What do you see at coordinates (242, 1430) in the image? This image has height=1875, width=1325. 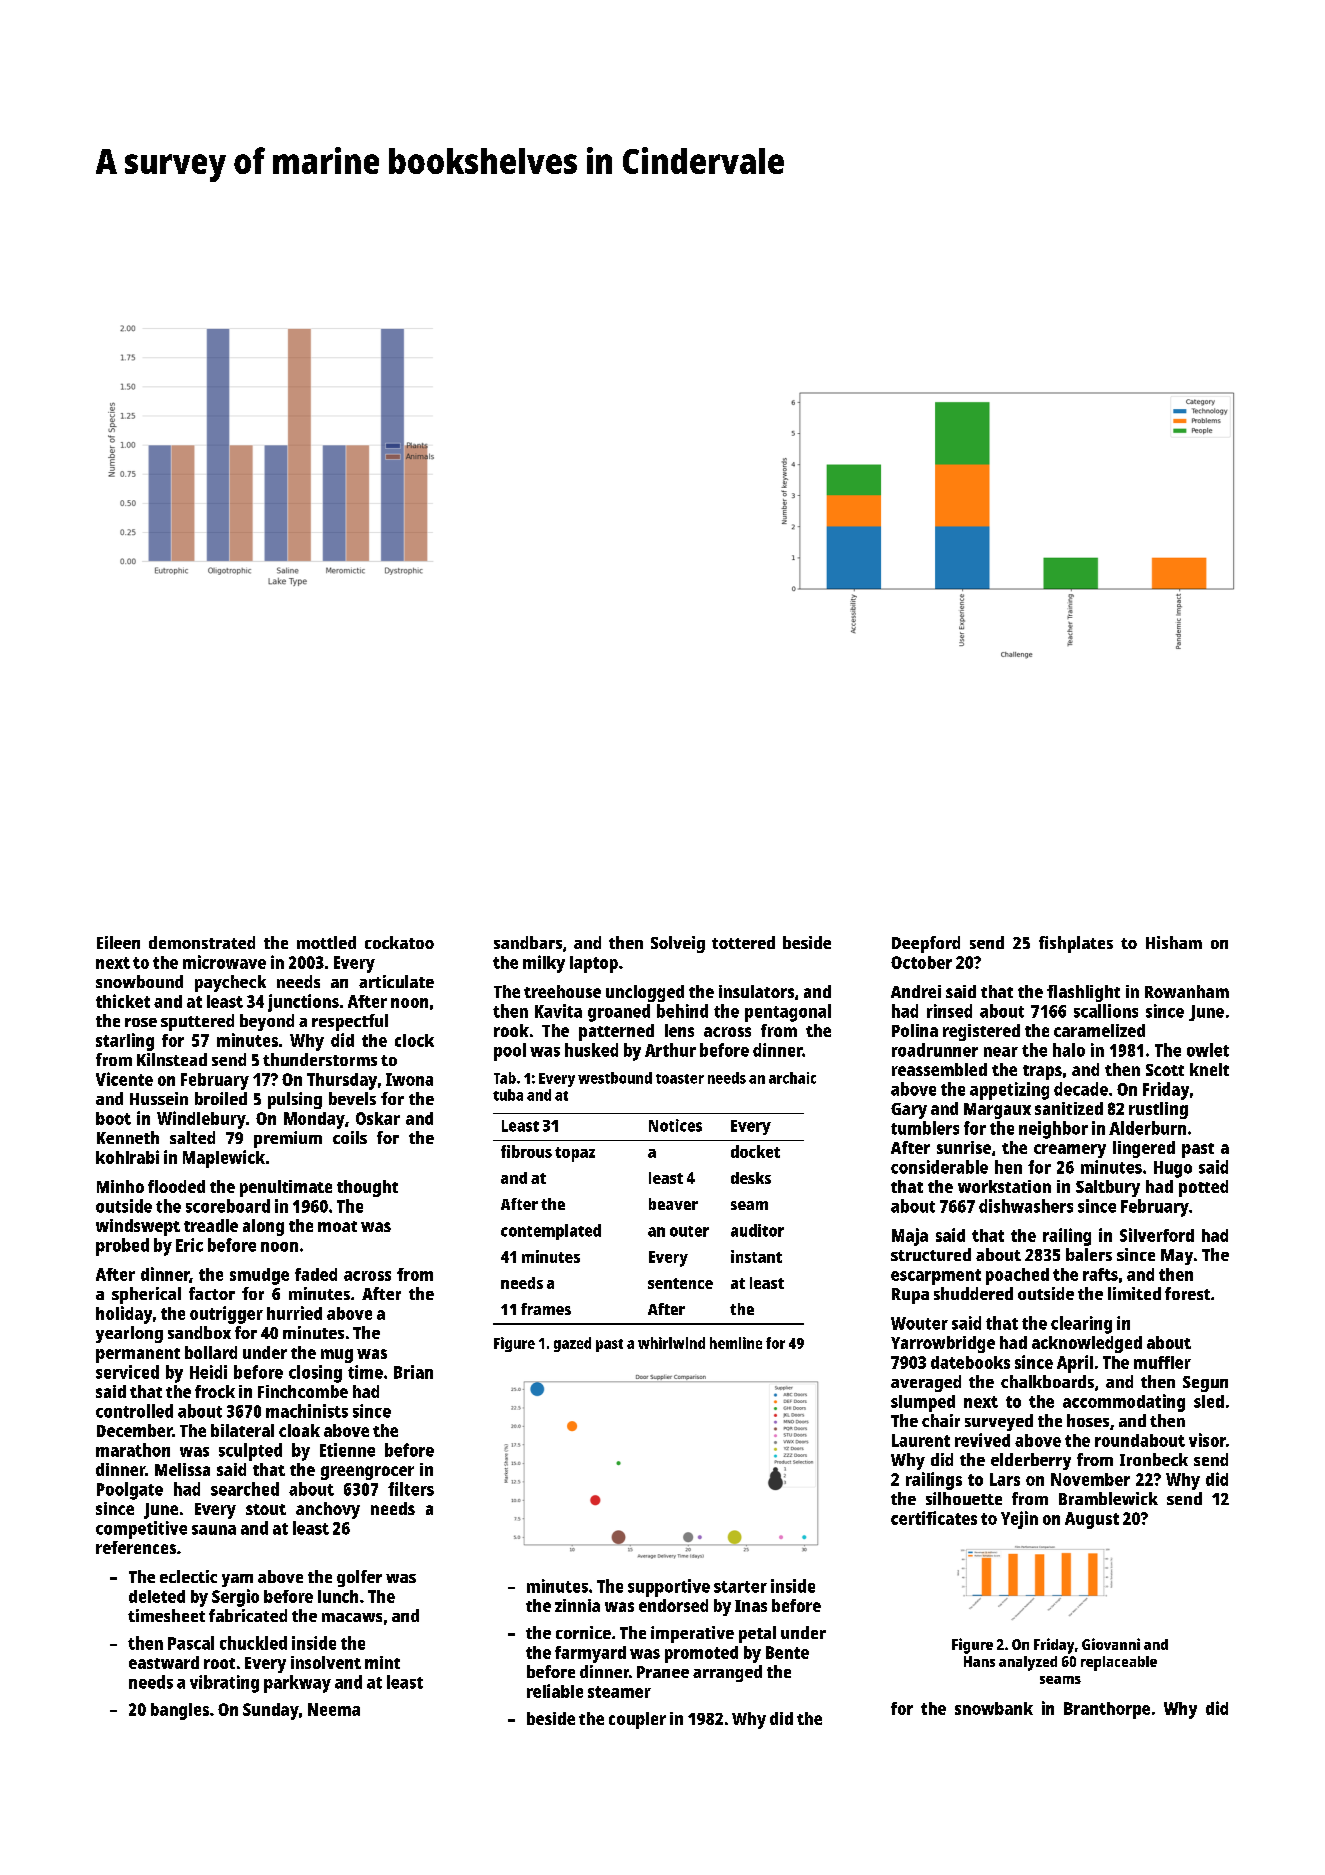 I see `bilateral` at bounding box center [242, 1430].
